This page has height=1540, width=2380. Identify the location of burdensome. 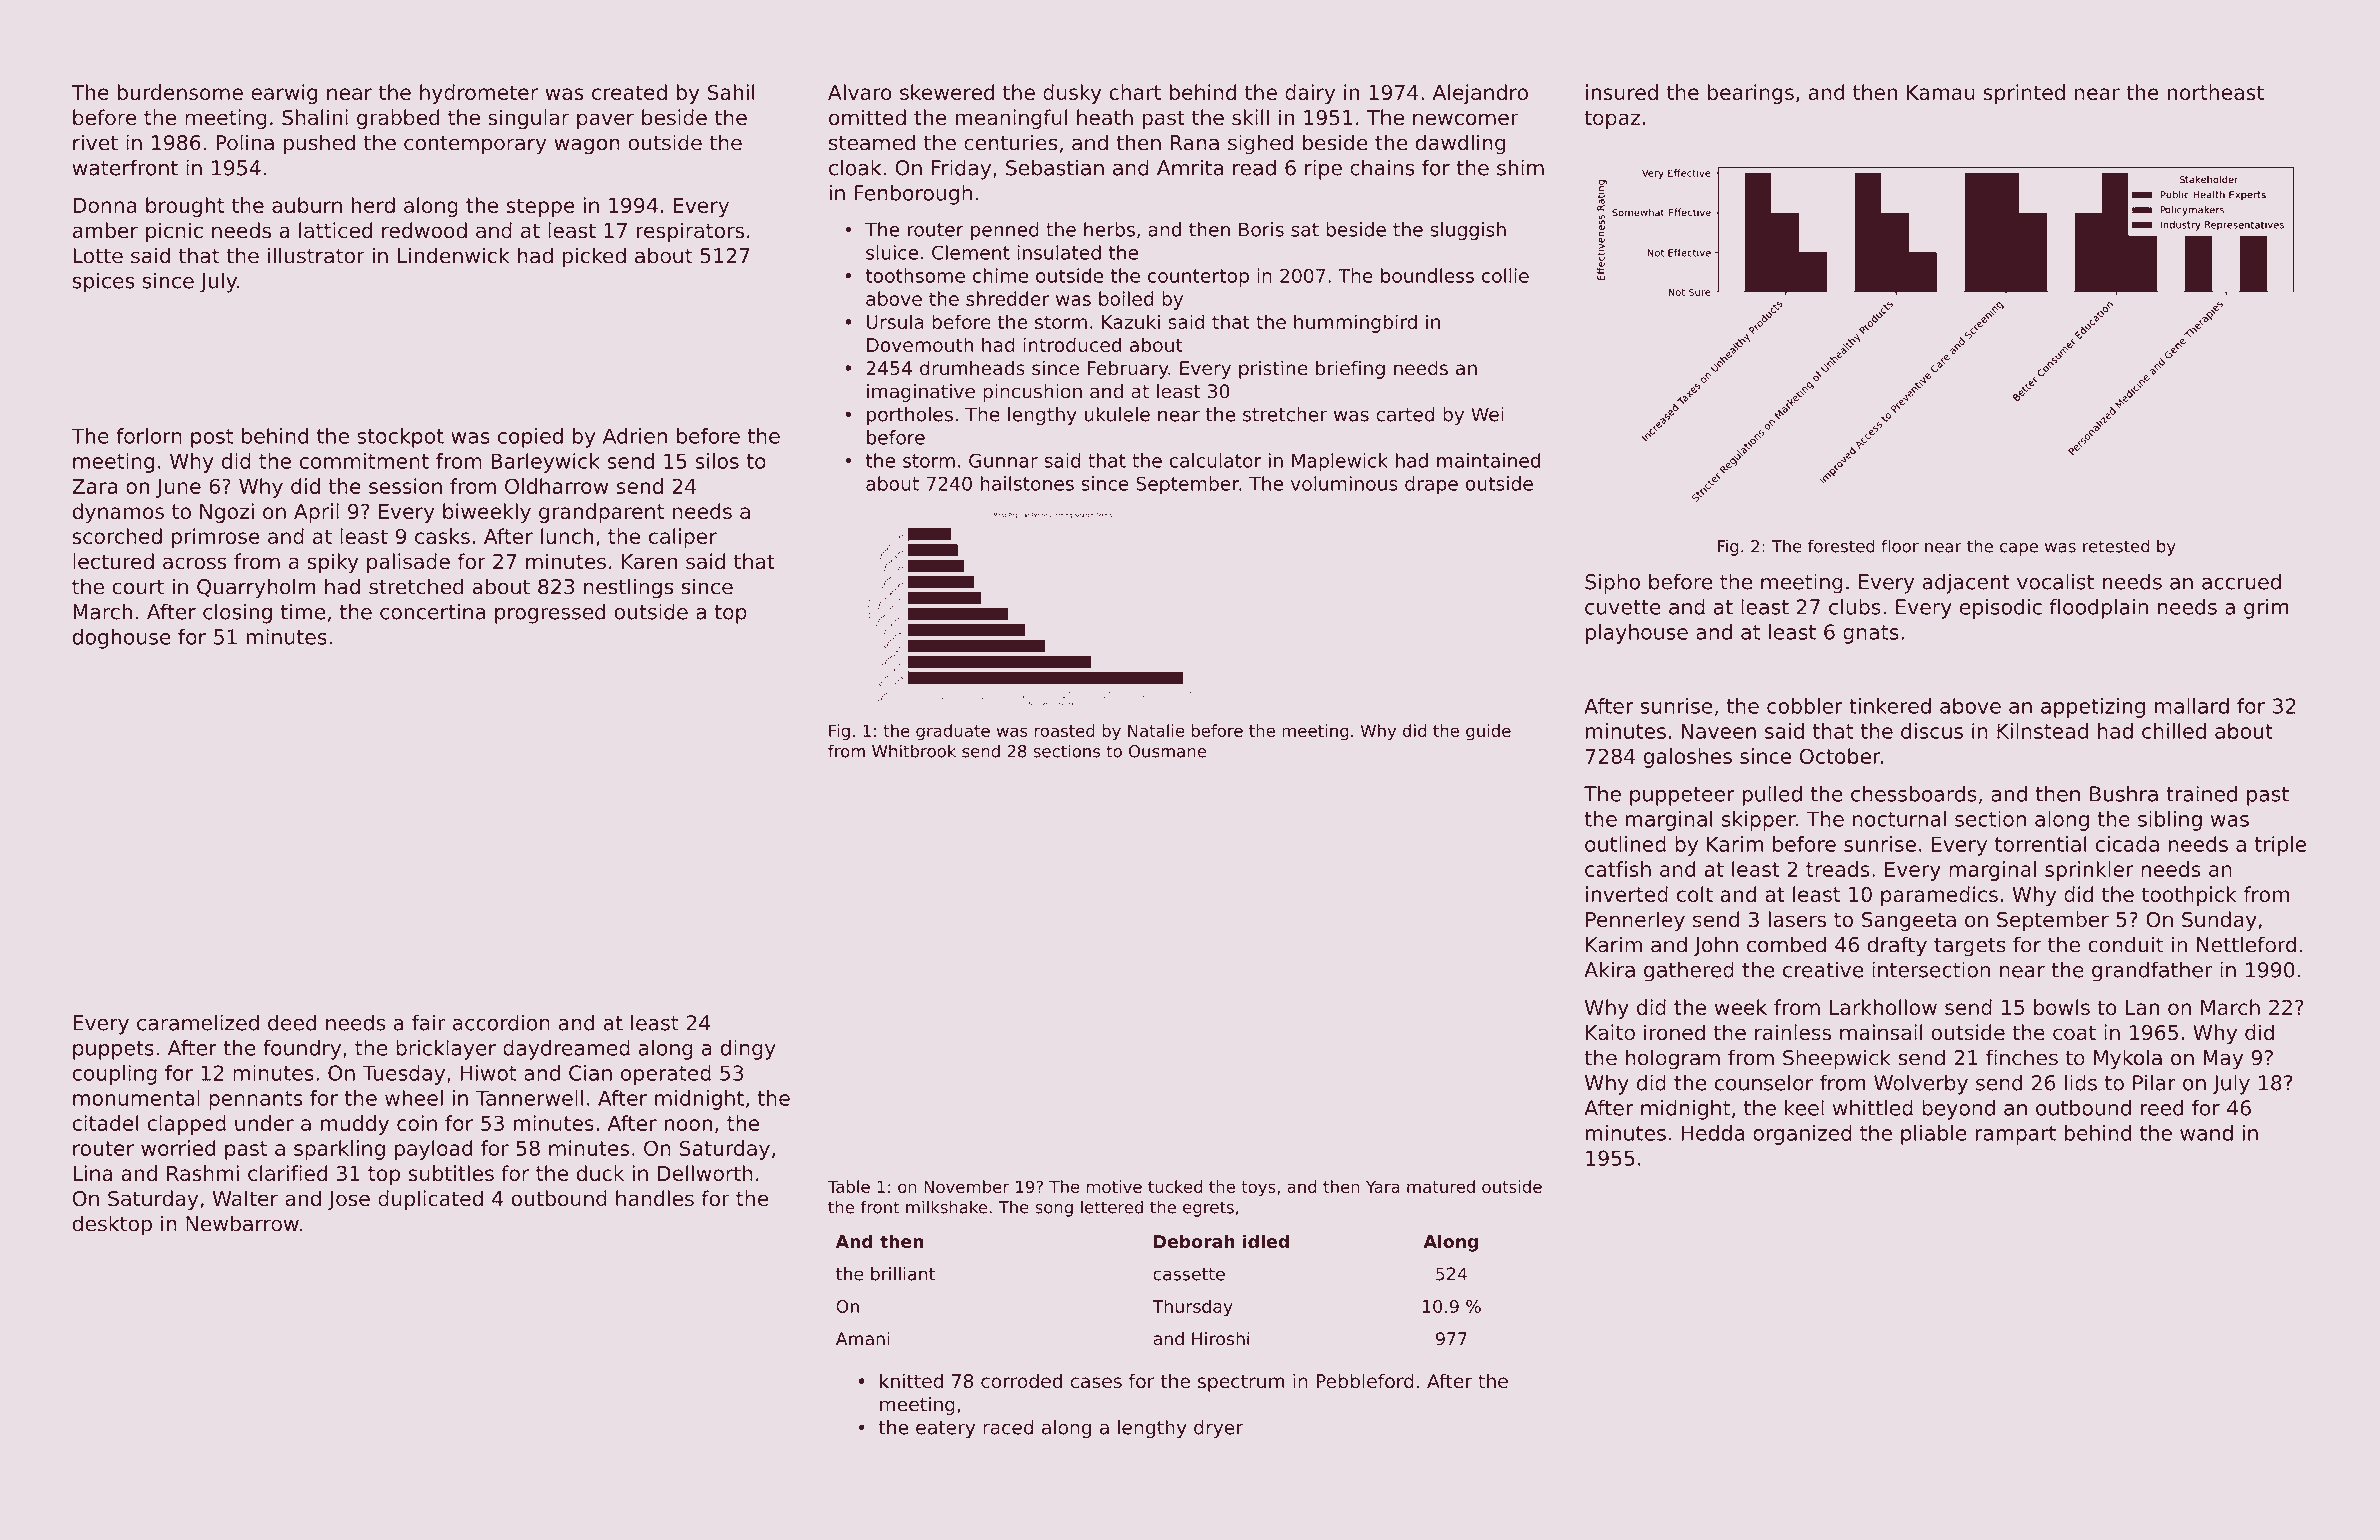
(180, 92).
